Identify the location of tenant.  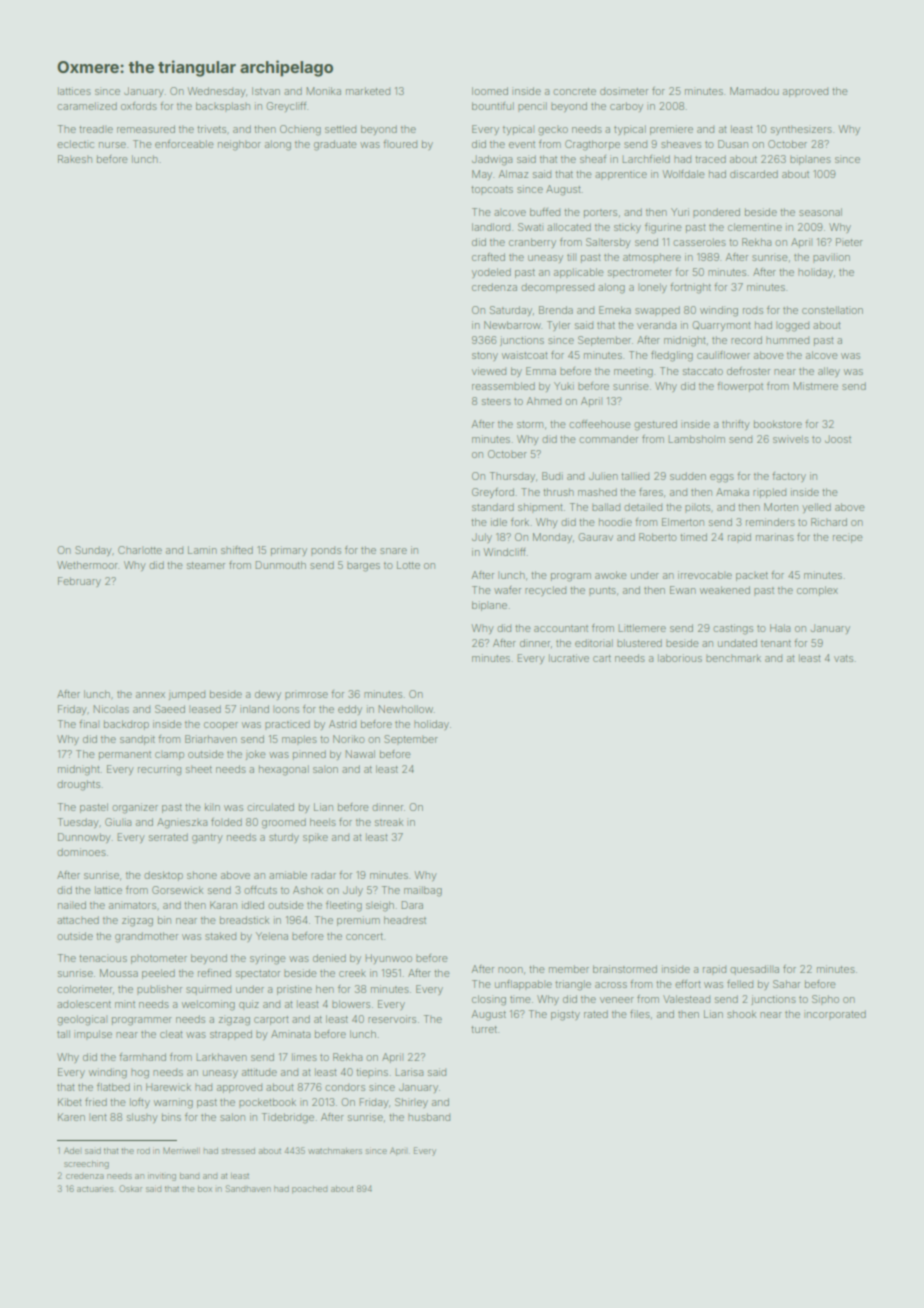
(776, 643).
